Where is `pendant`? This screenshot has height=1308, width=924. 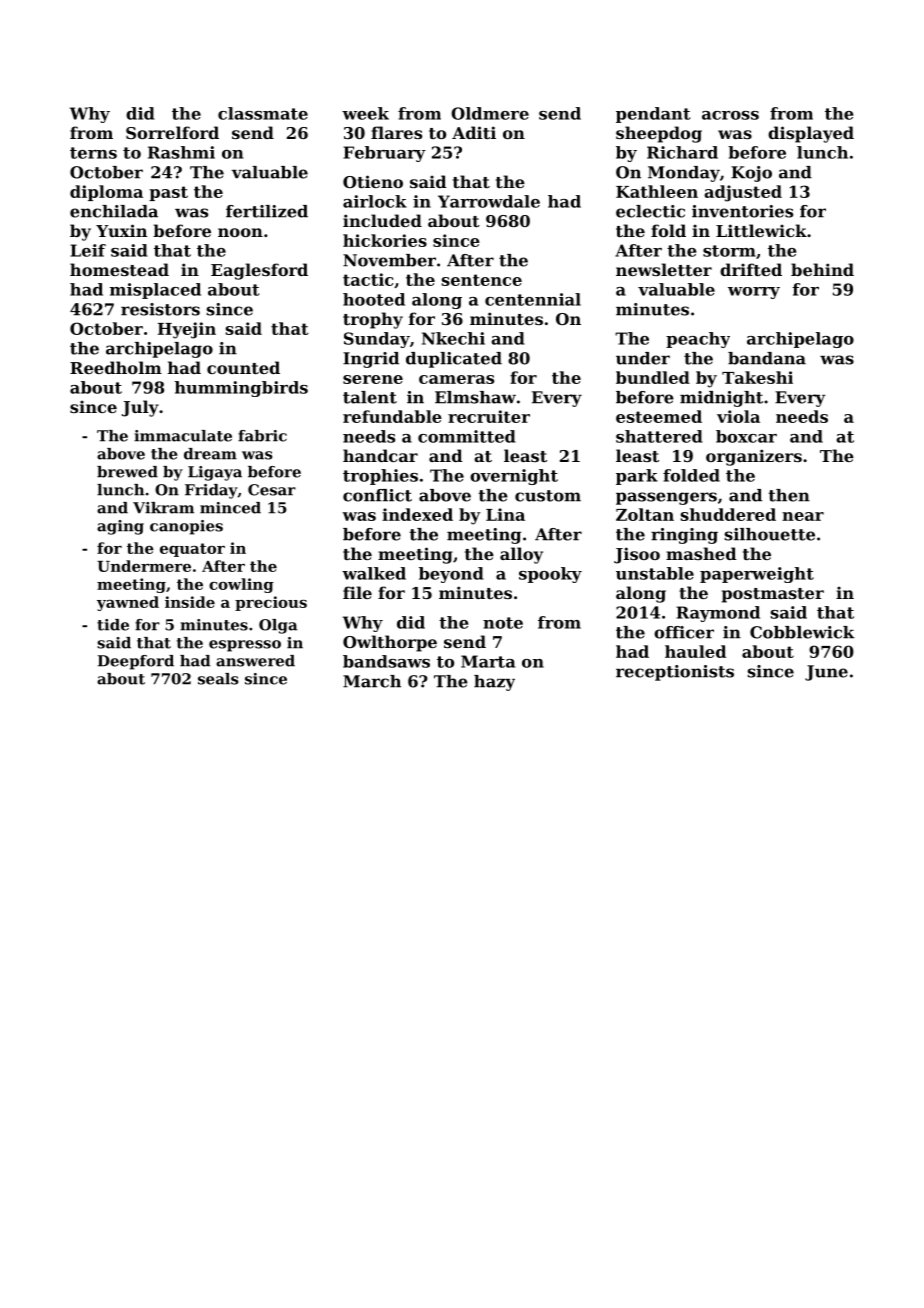
pendant is located at coordinates (653, 115).
